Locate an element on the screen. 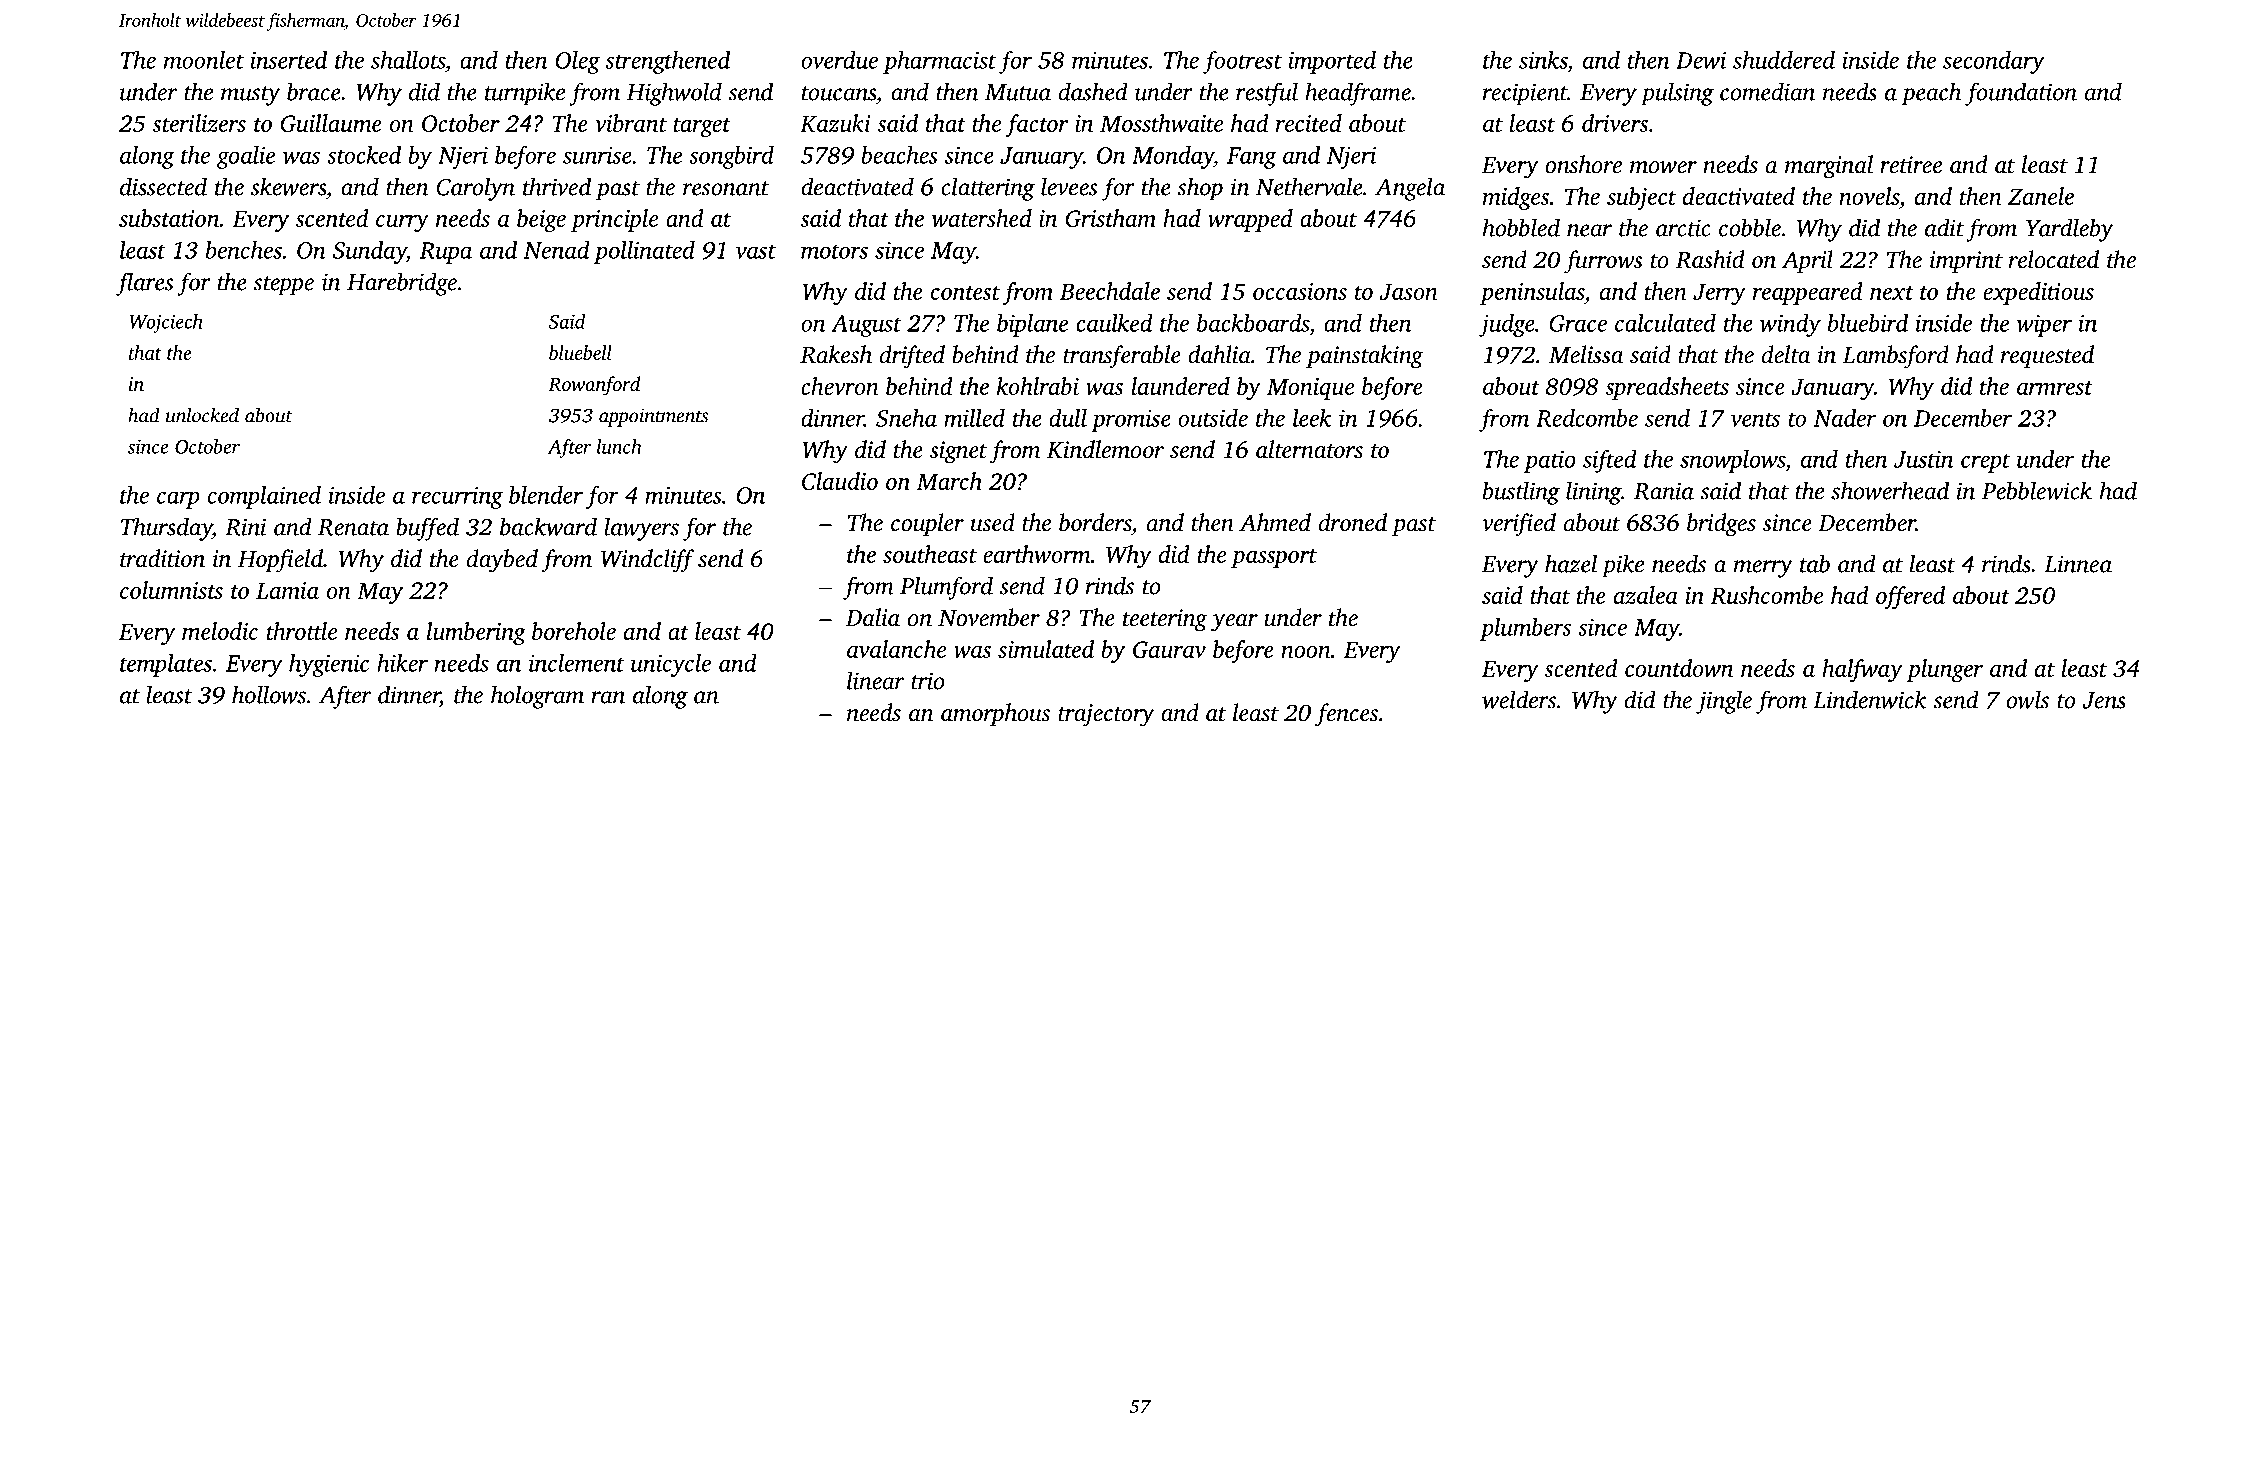 This screenshot has width=2259, height=1462. Renata is located at coordinates (353, 527).
